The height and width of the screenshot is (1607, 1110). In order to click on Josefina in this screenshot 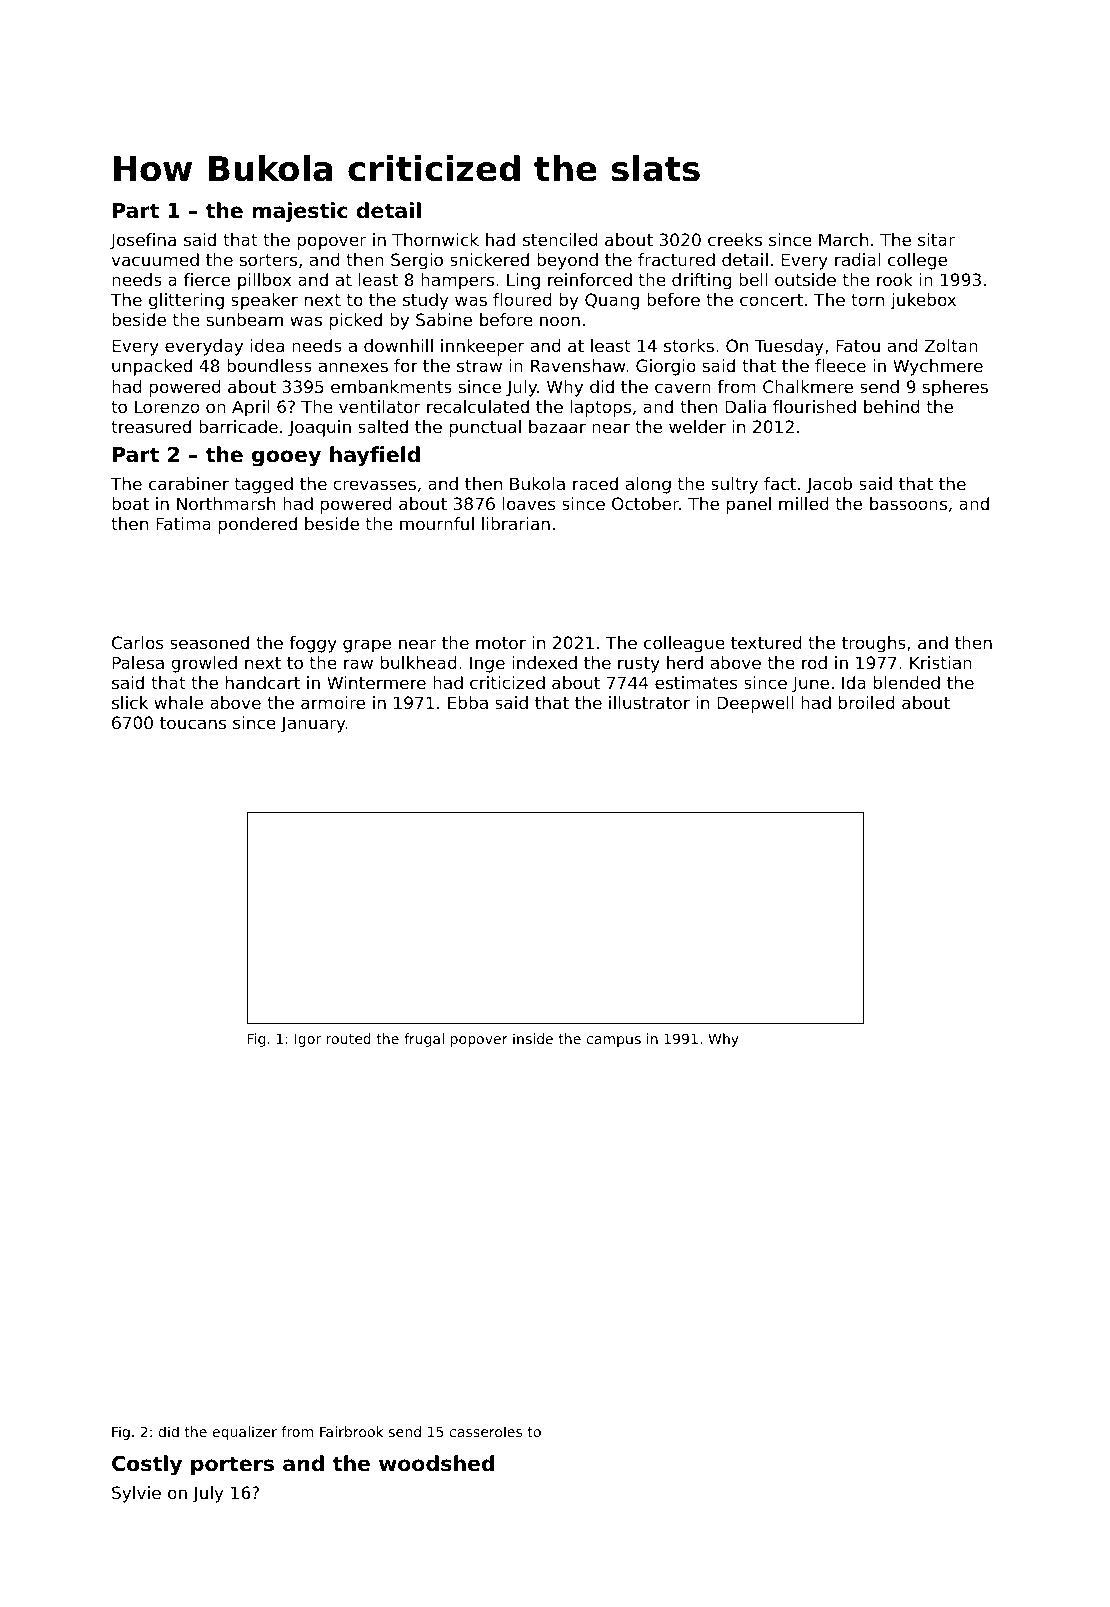, I will do `click(143, 241)`.
